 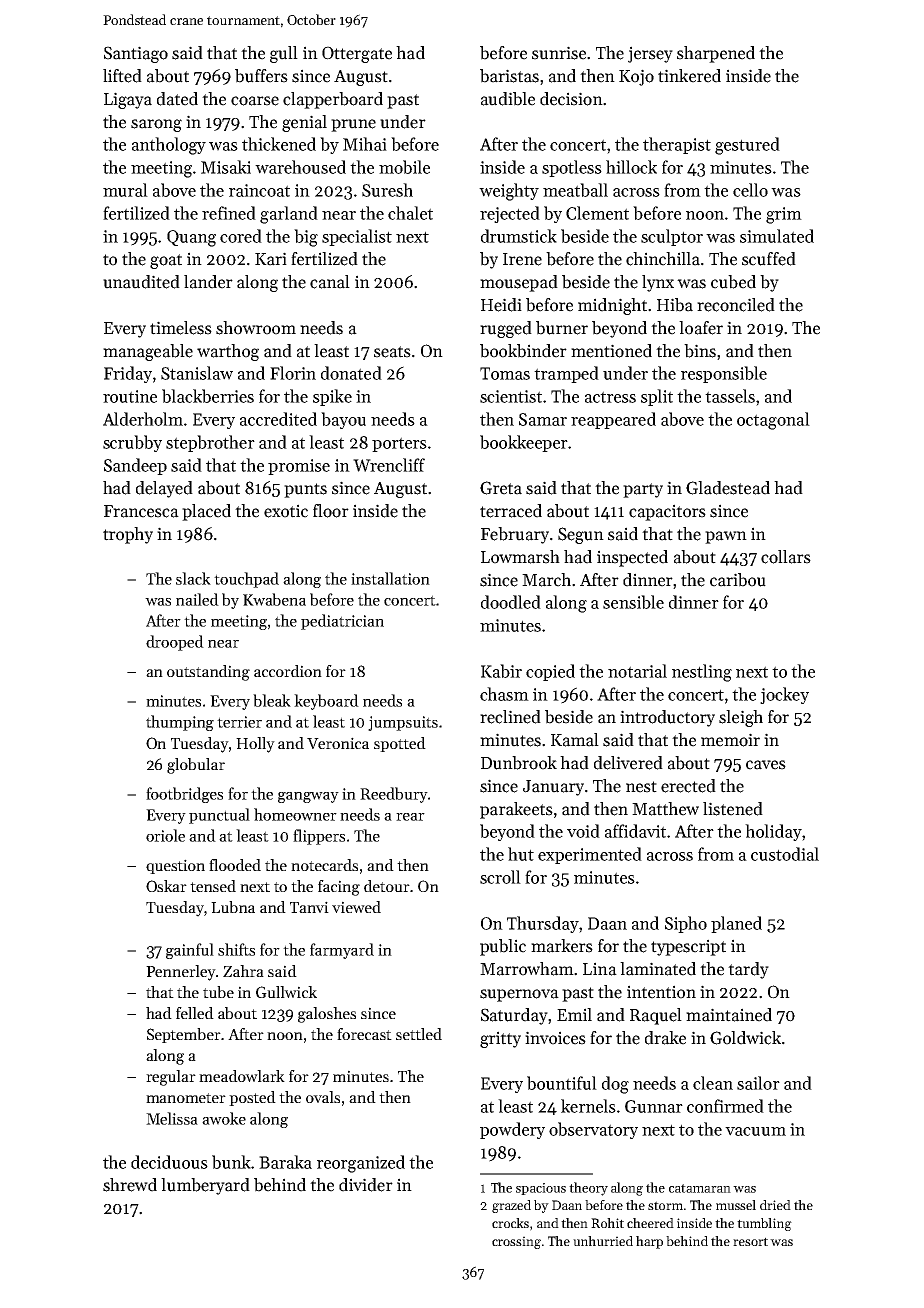 I want to click on Stanislaw, so click(x=197, y=373).
